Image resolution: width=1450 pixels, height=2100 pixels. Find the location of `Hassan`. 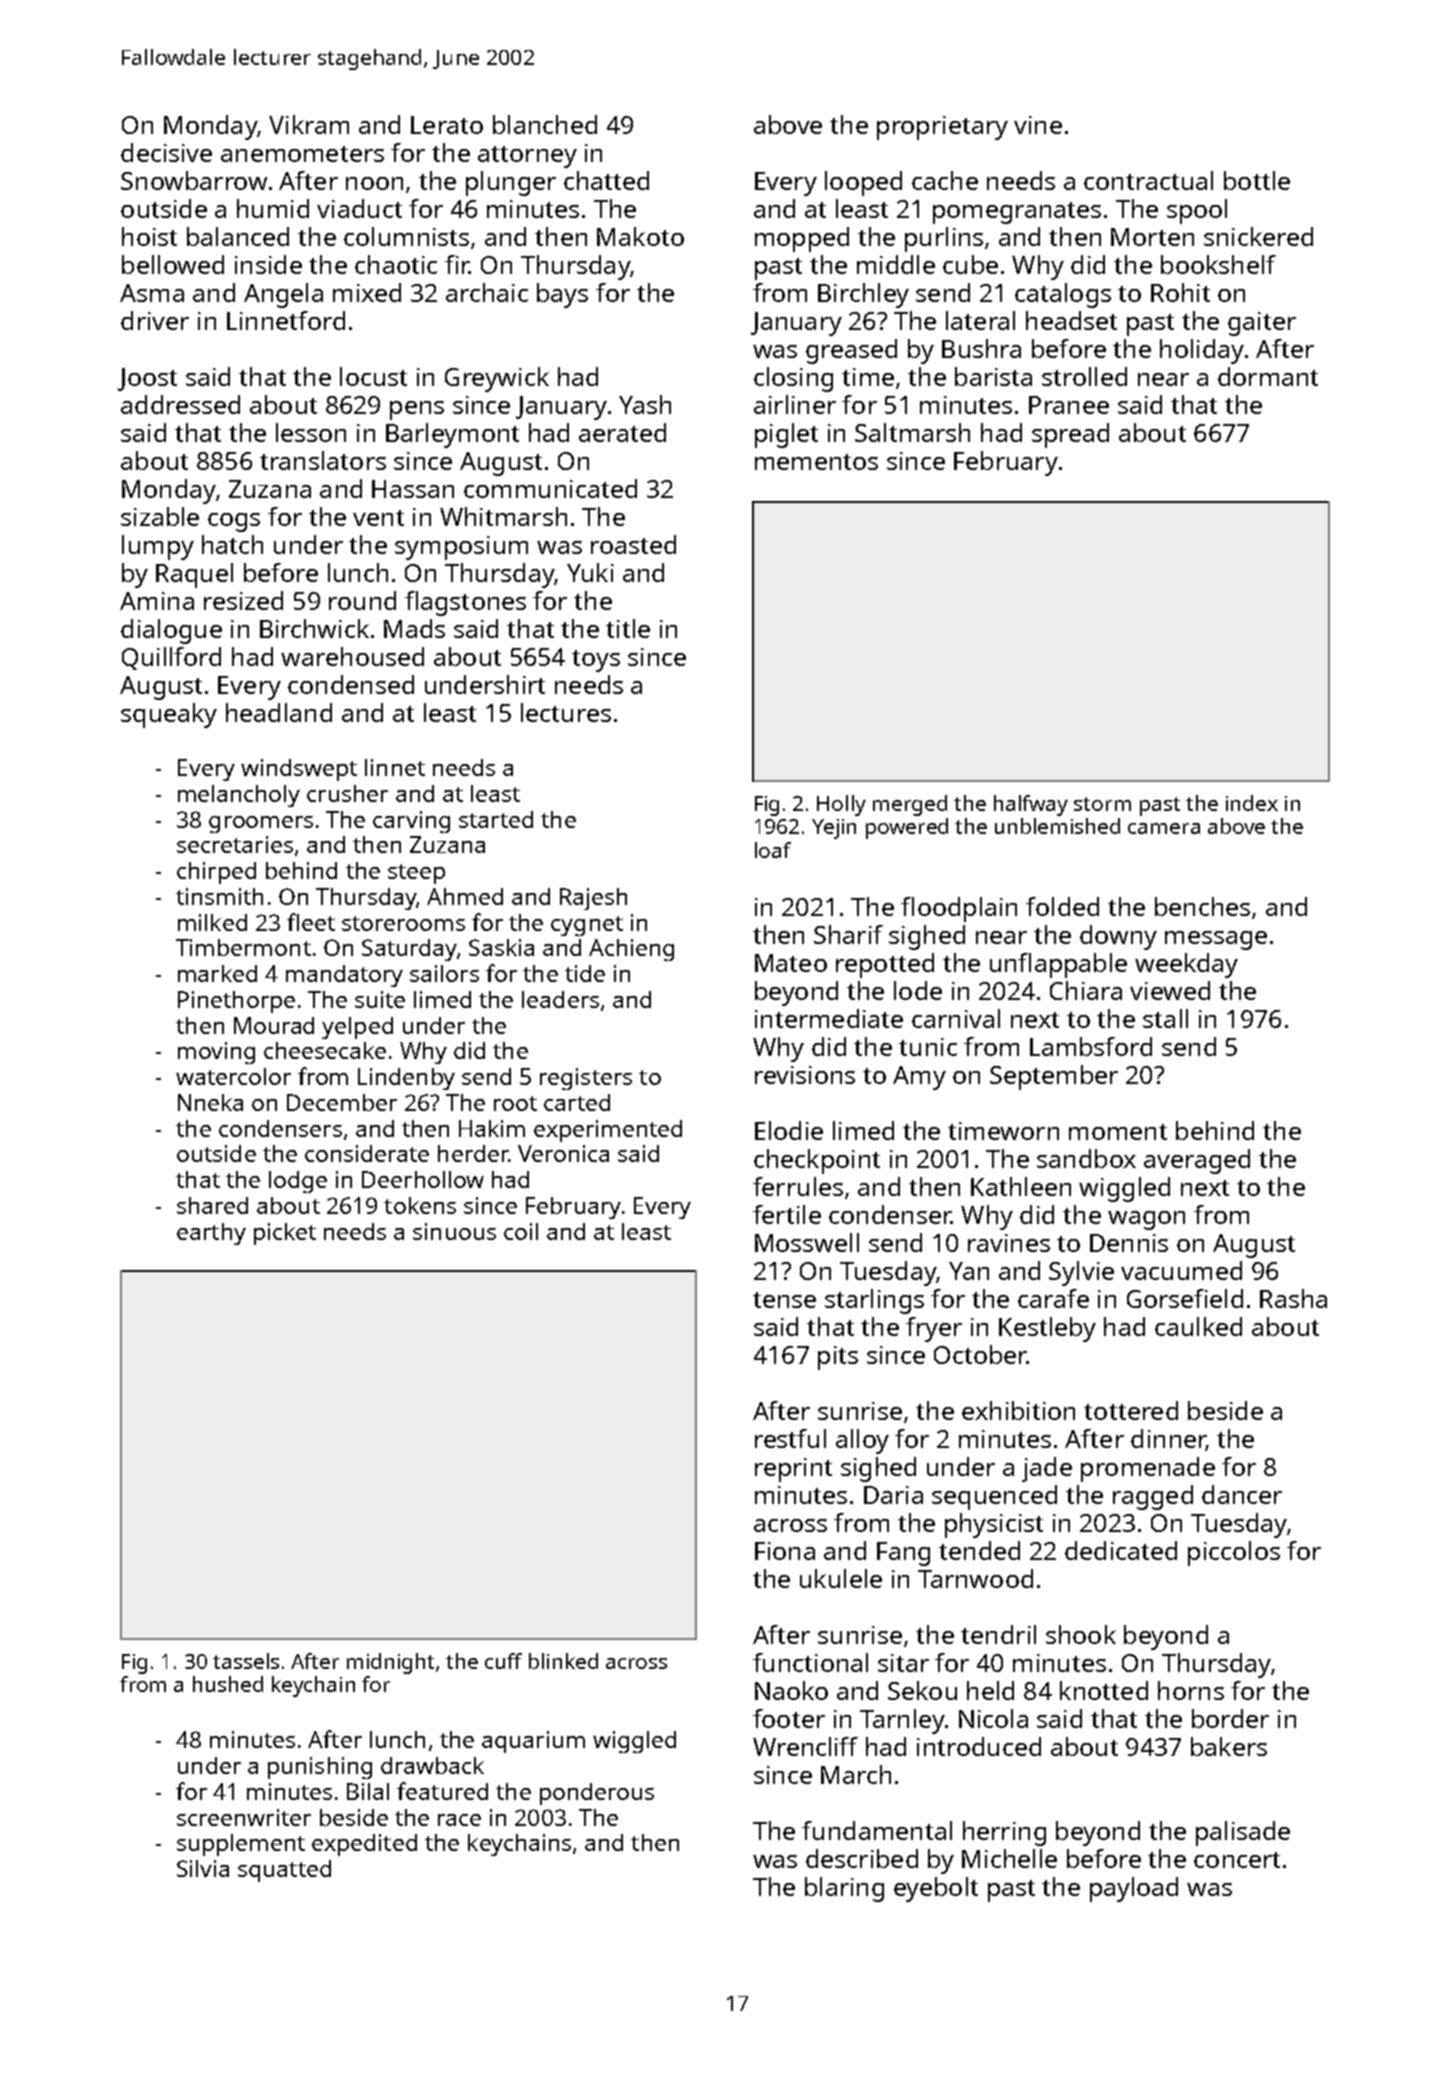

Hassan is located at coordinates (413, 489).
